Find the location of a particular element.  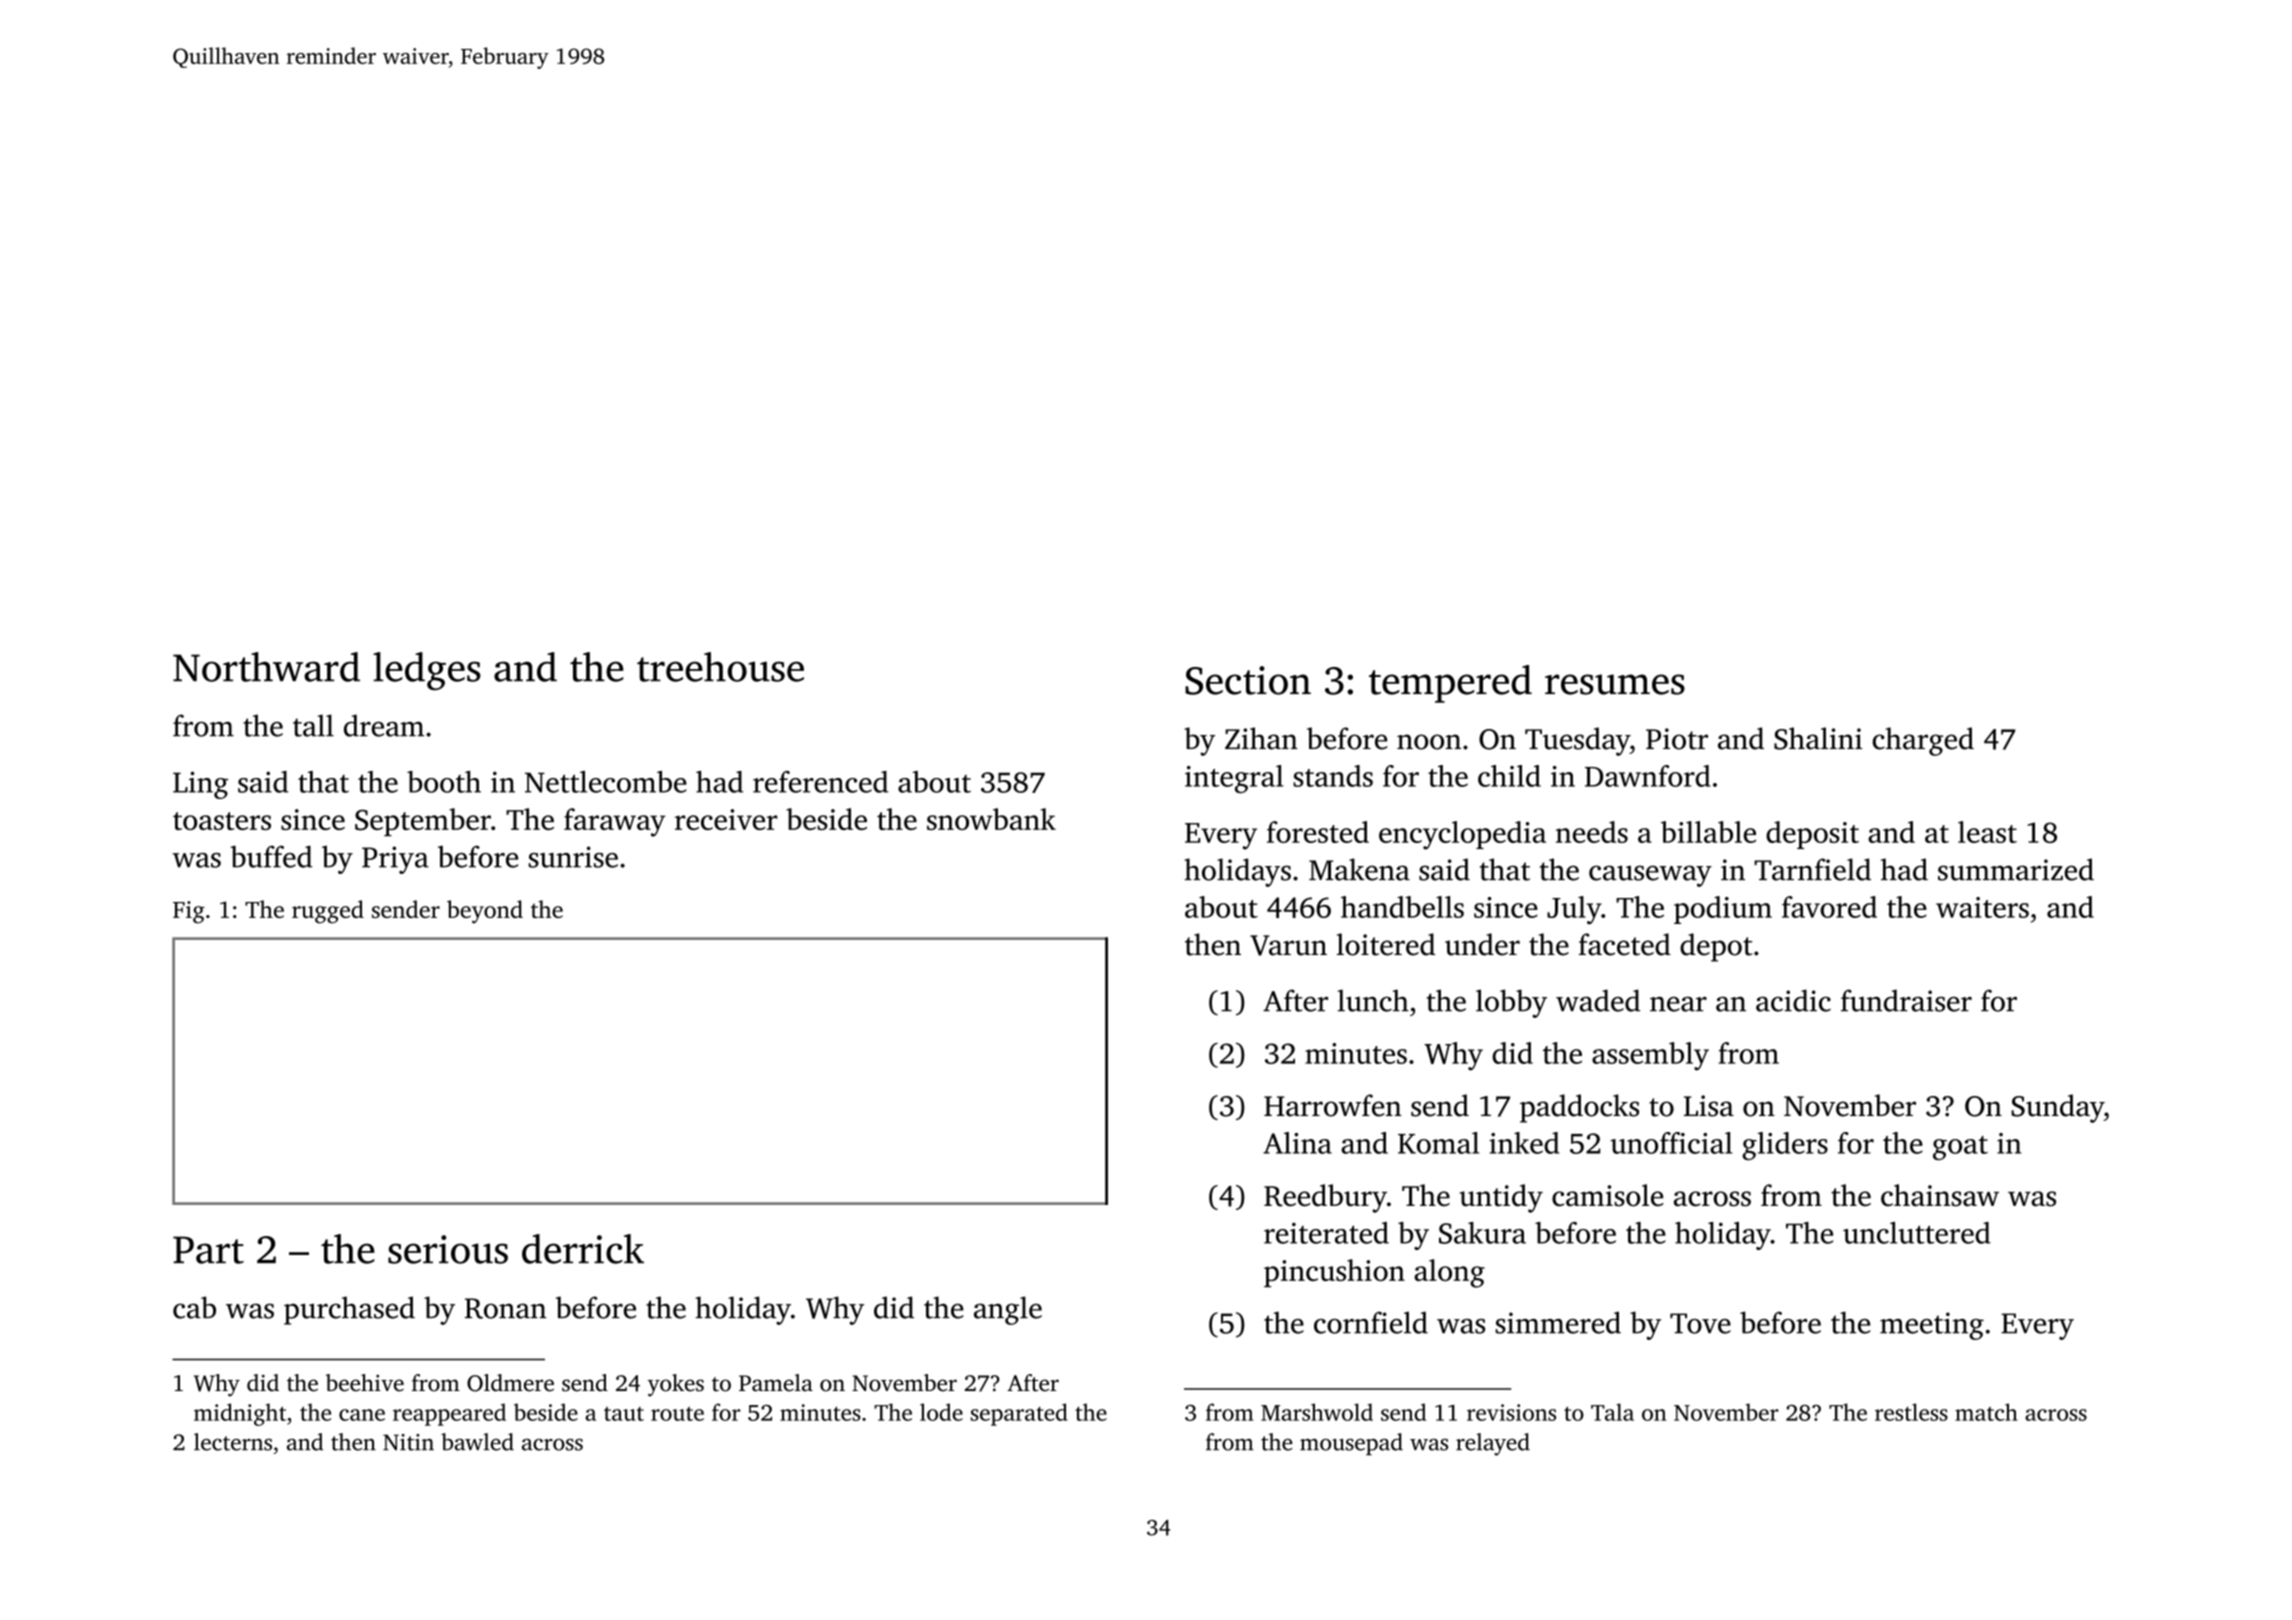

Dawnford is located at coordinates (1648, 776).
